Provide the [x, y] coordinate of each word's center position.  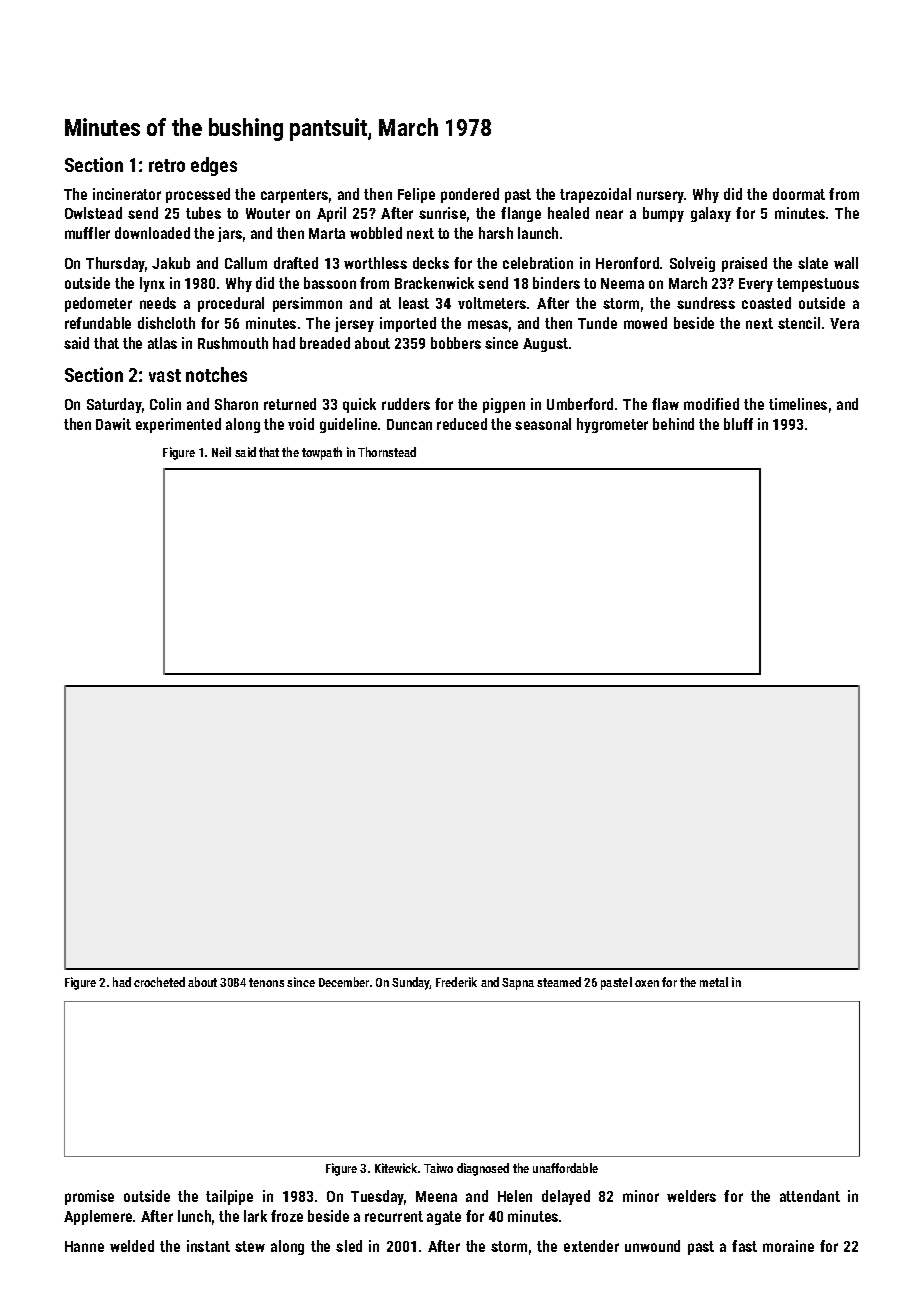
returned [290, 404]
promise [89, 1197]
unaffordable [565, 1168]
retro [167, 165]
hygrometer [612, 425]
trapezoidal [595, 195]
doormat [799, 194]
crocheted [159, 982]
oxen [647, 983]
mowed [645, 323]
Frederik [456, 982]
